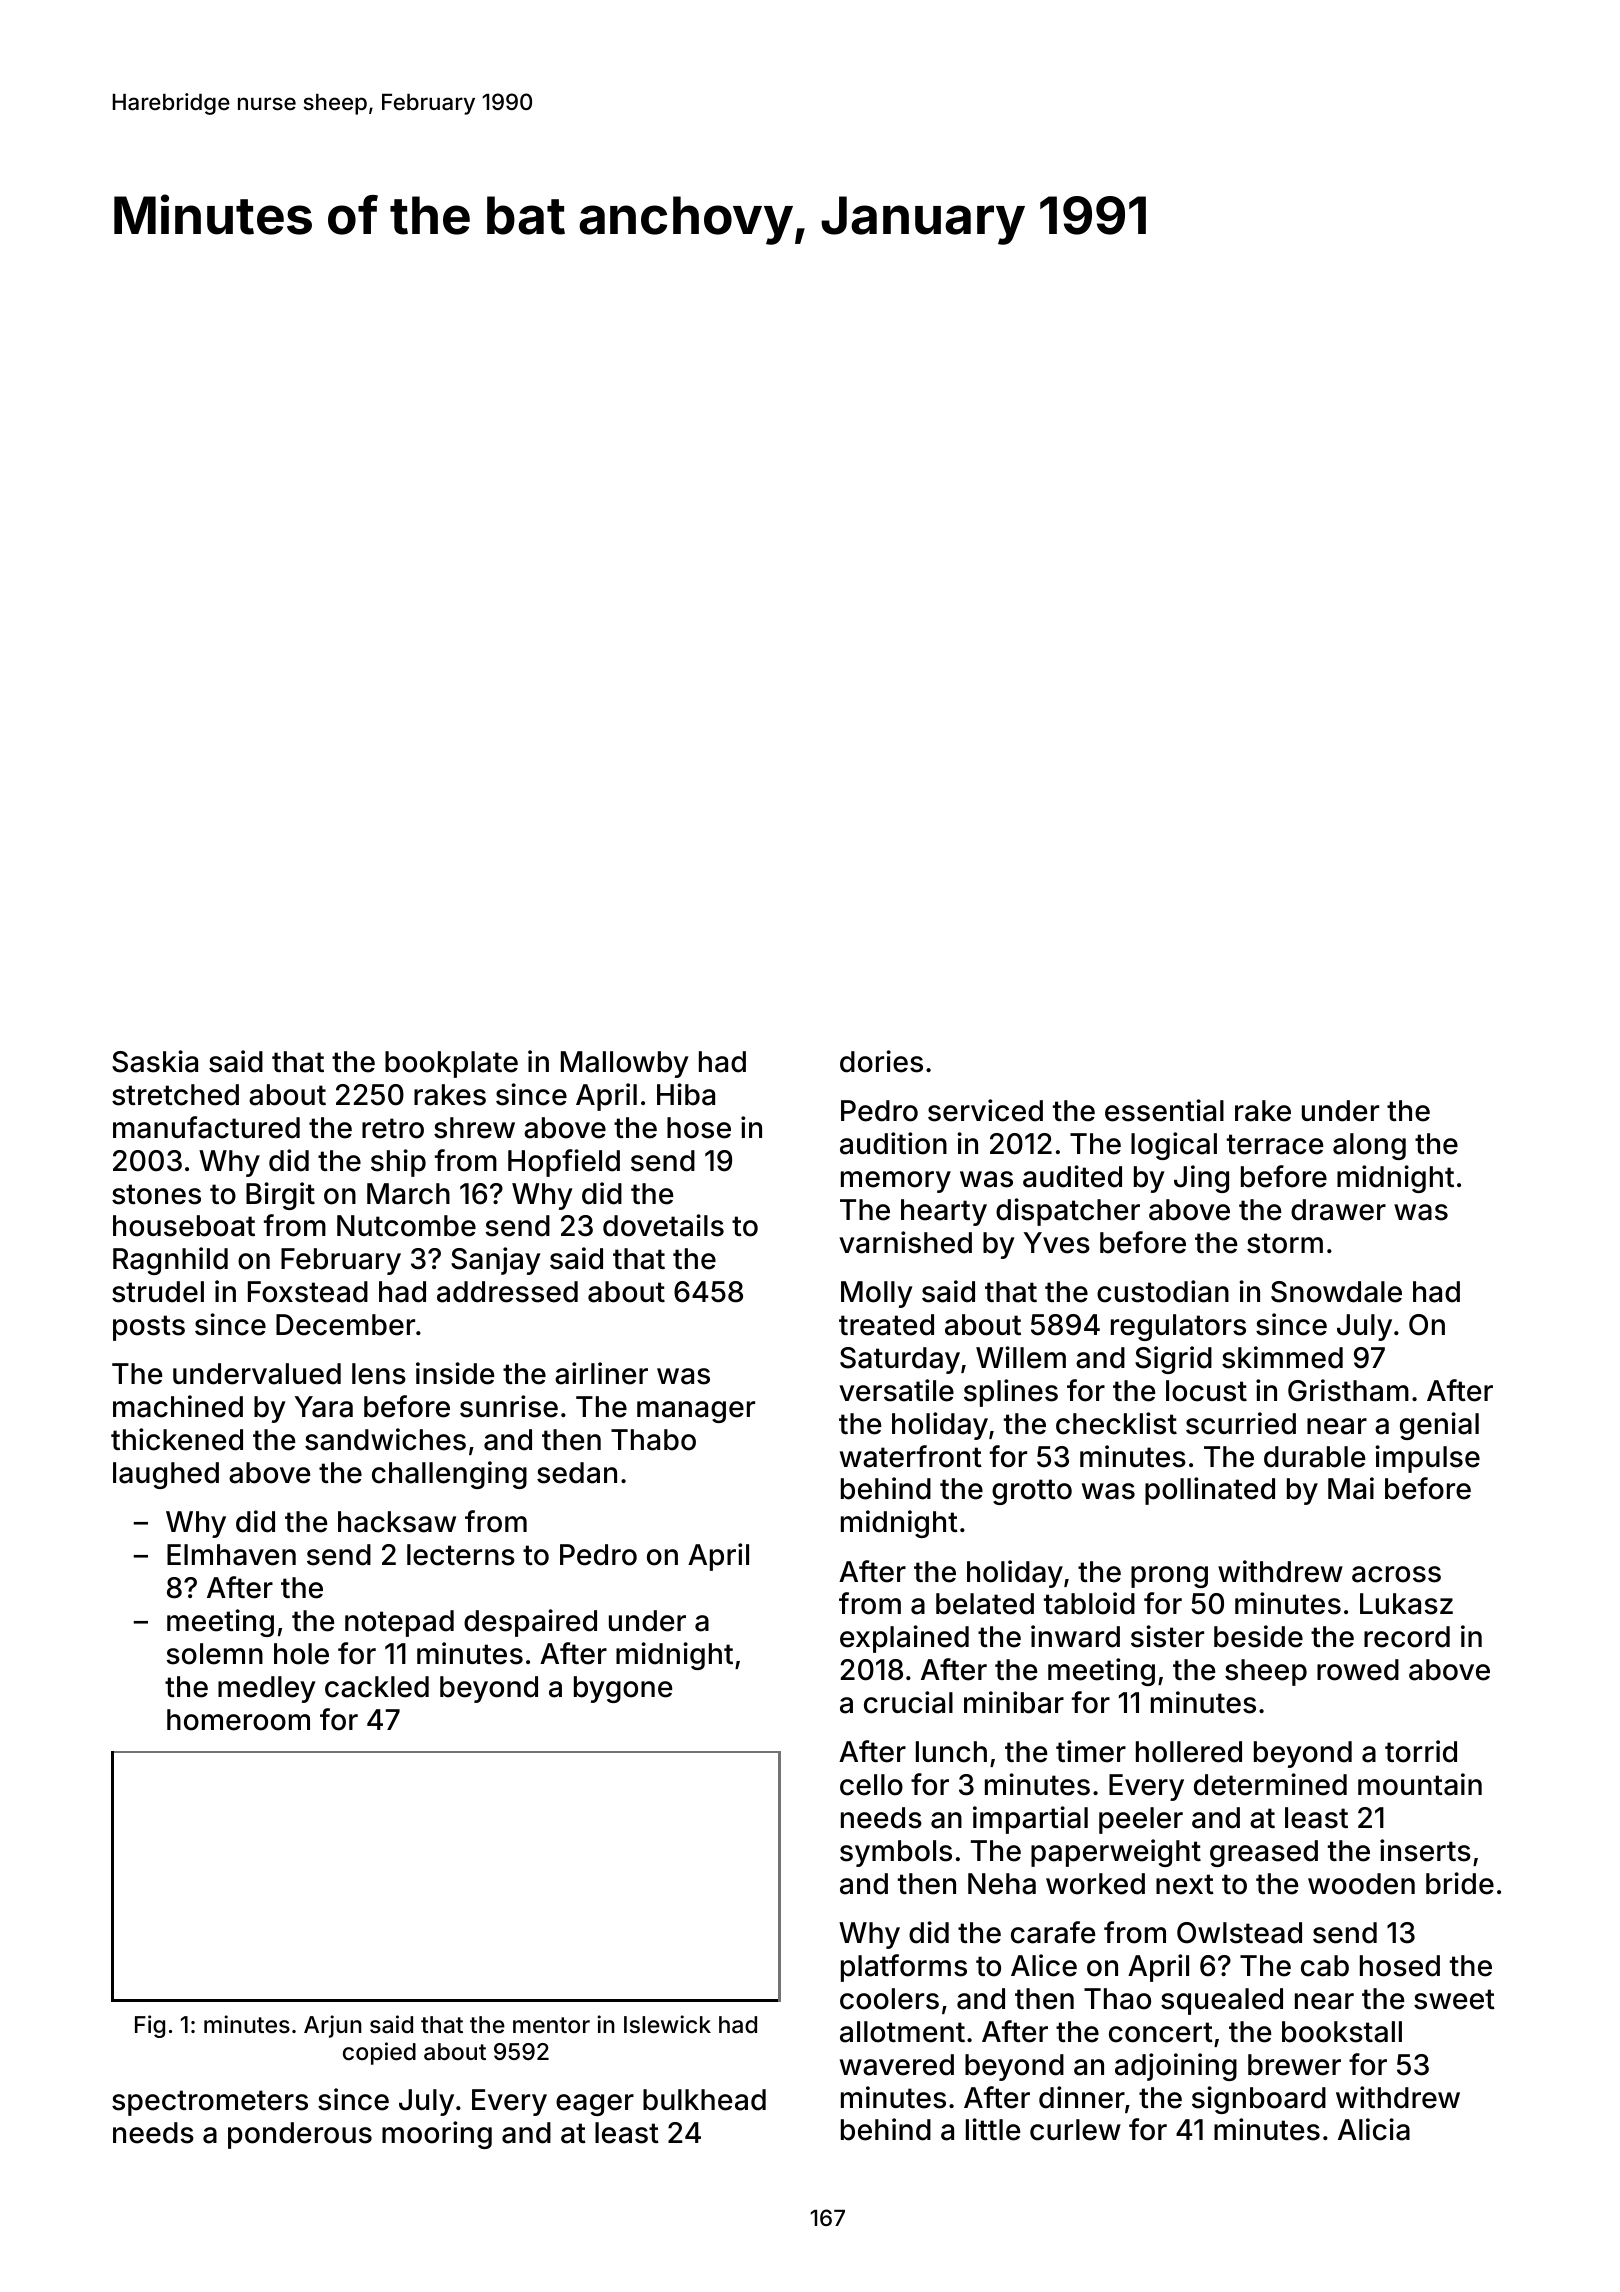 This page has height=2292, width=1620. What do you see at coordinates (206, 1127) in the page?
I see `manufactured` at bounding box center [206, 1127].
